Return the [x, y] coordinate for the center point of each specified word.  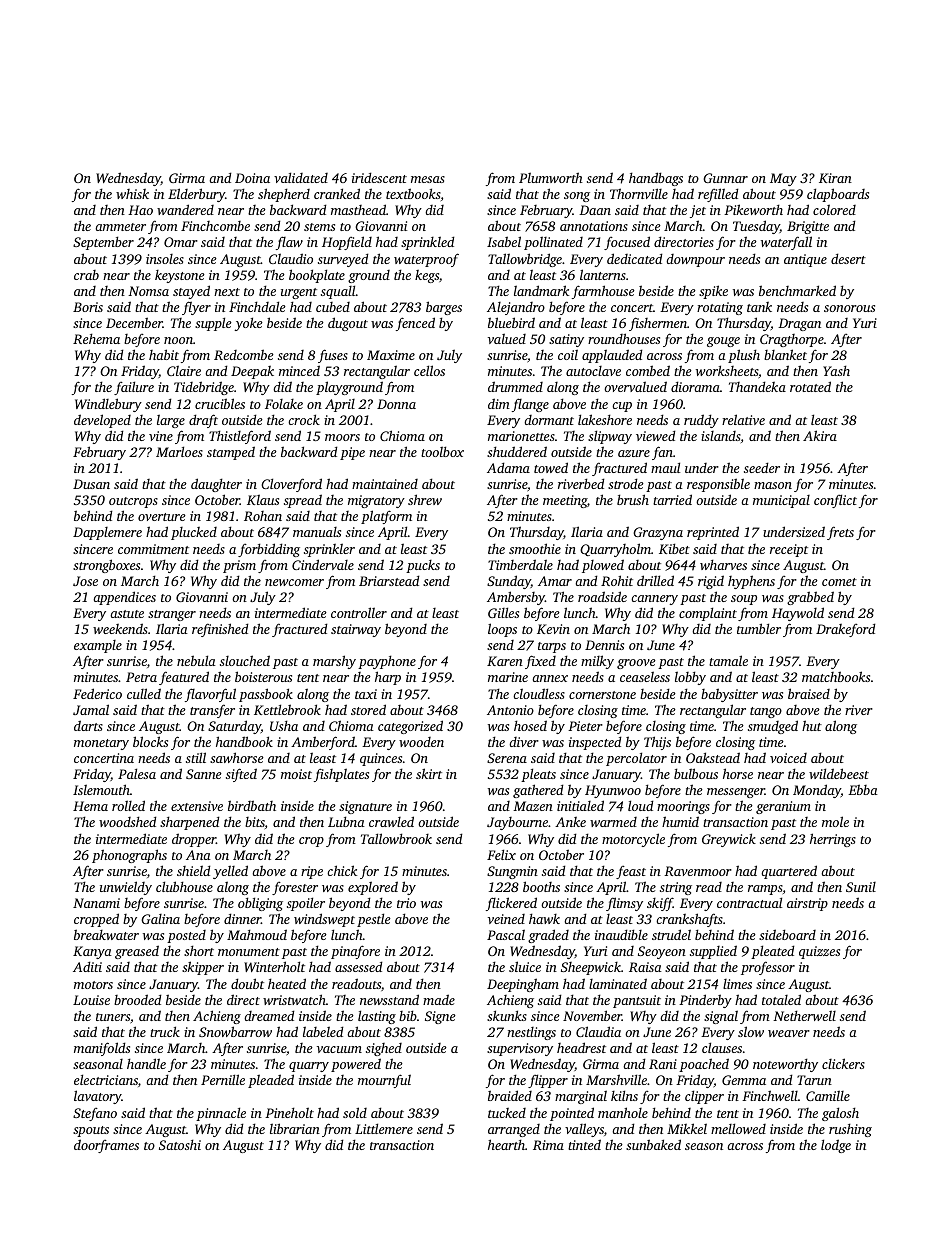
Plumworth [551, 177]
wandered [185, 209]
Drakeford [846, 630]
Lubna [346, 821]
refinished [220, 630]
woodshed [128, 821]
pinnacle [221, 1114]
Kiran [835, 178]
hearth [506, 1144]
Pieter [585, 726]
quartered [789, 872]
